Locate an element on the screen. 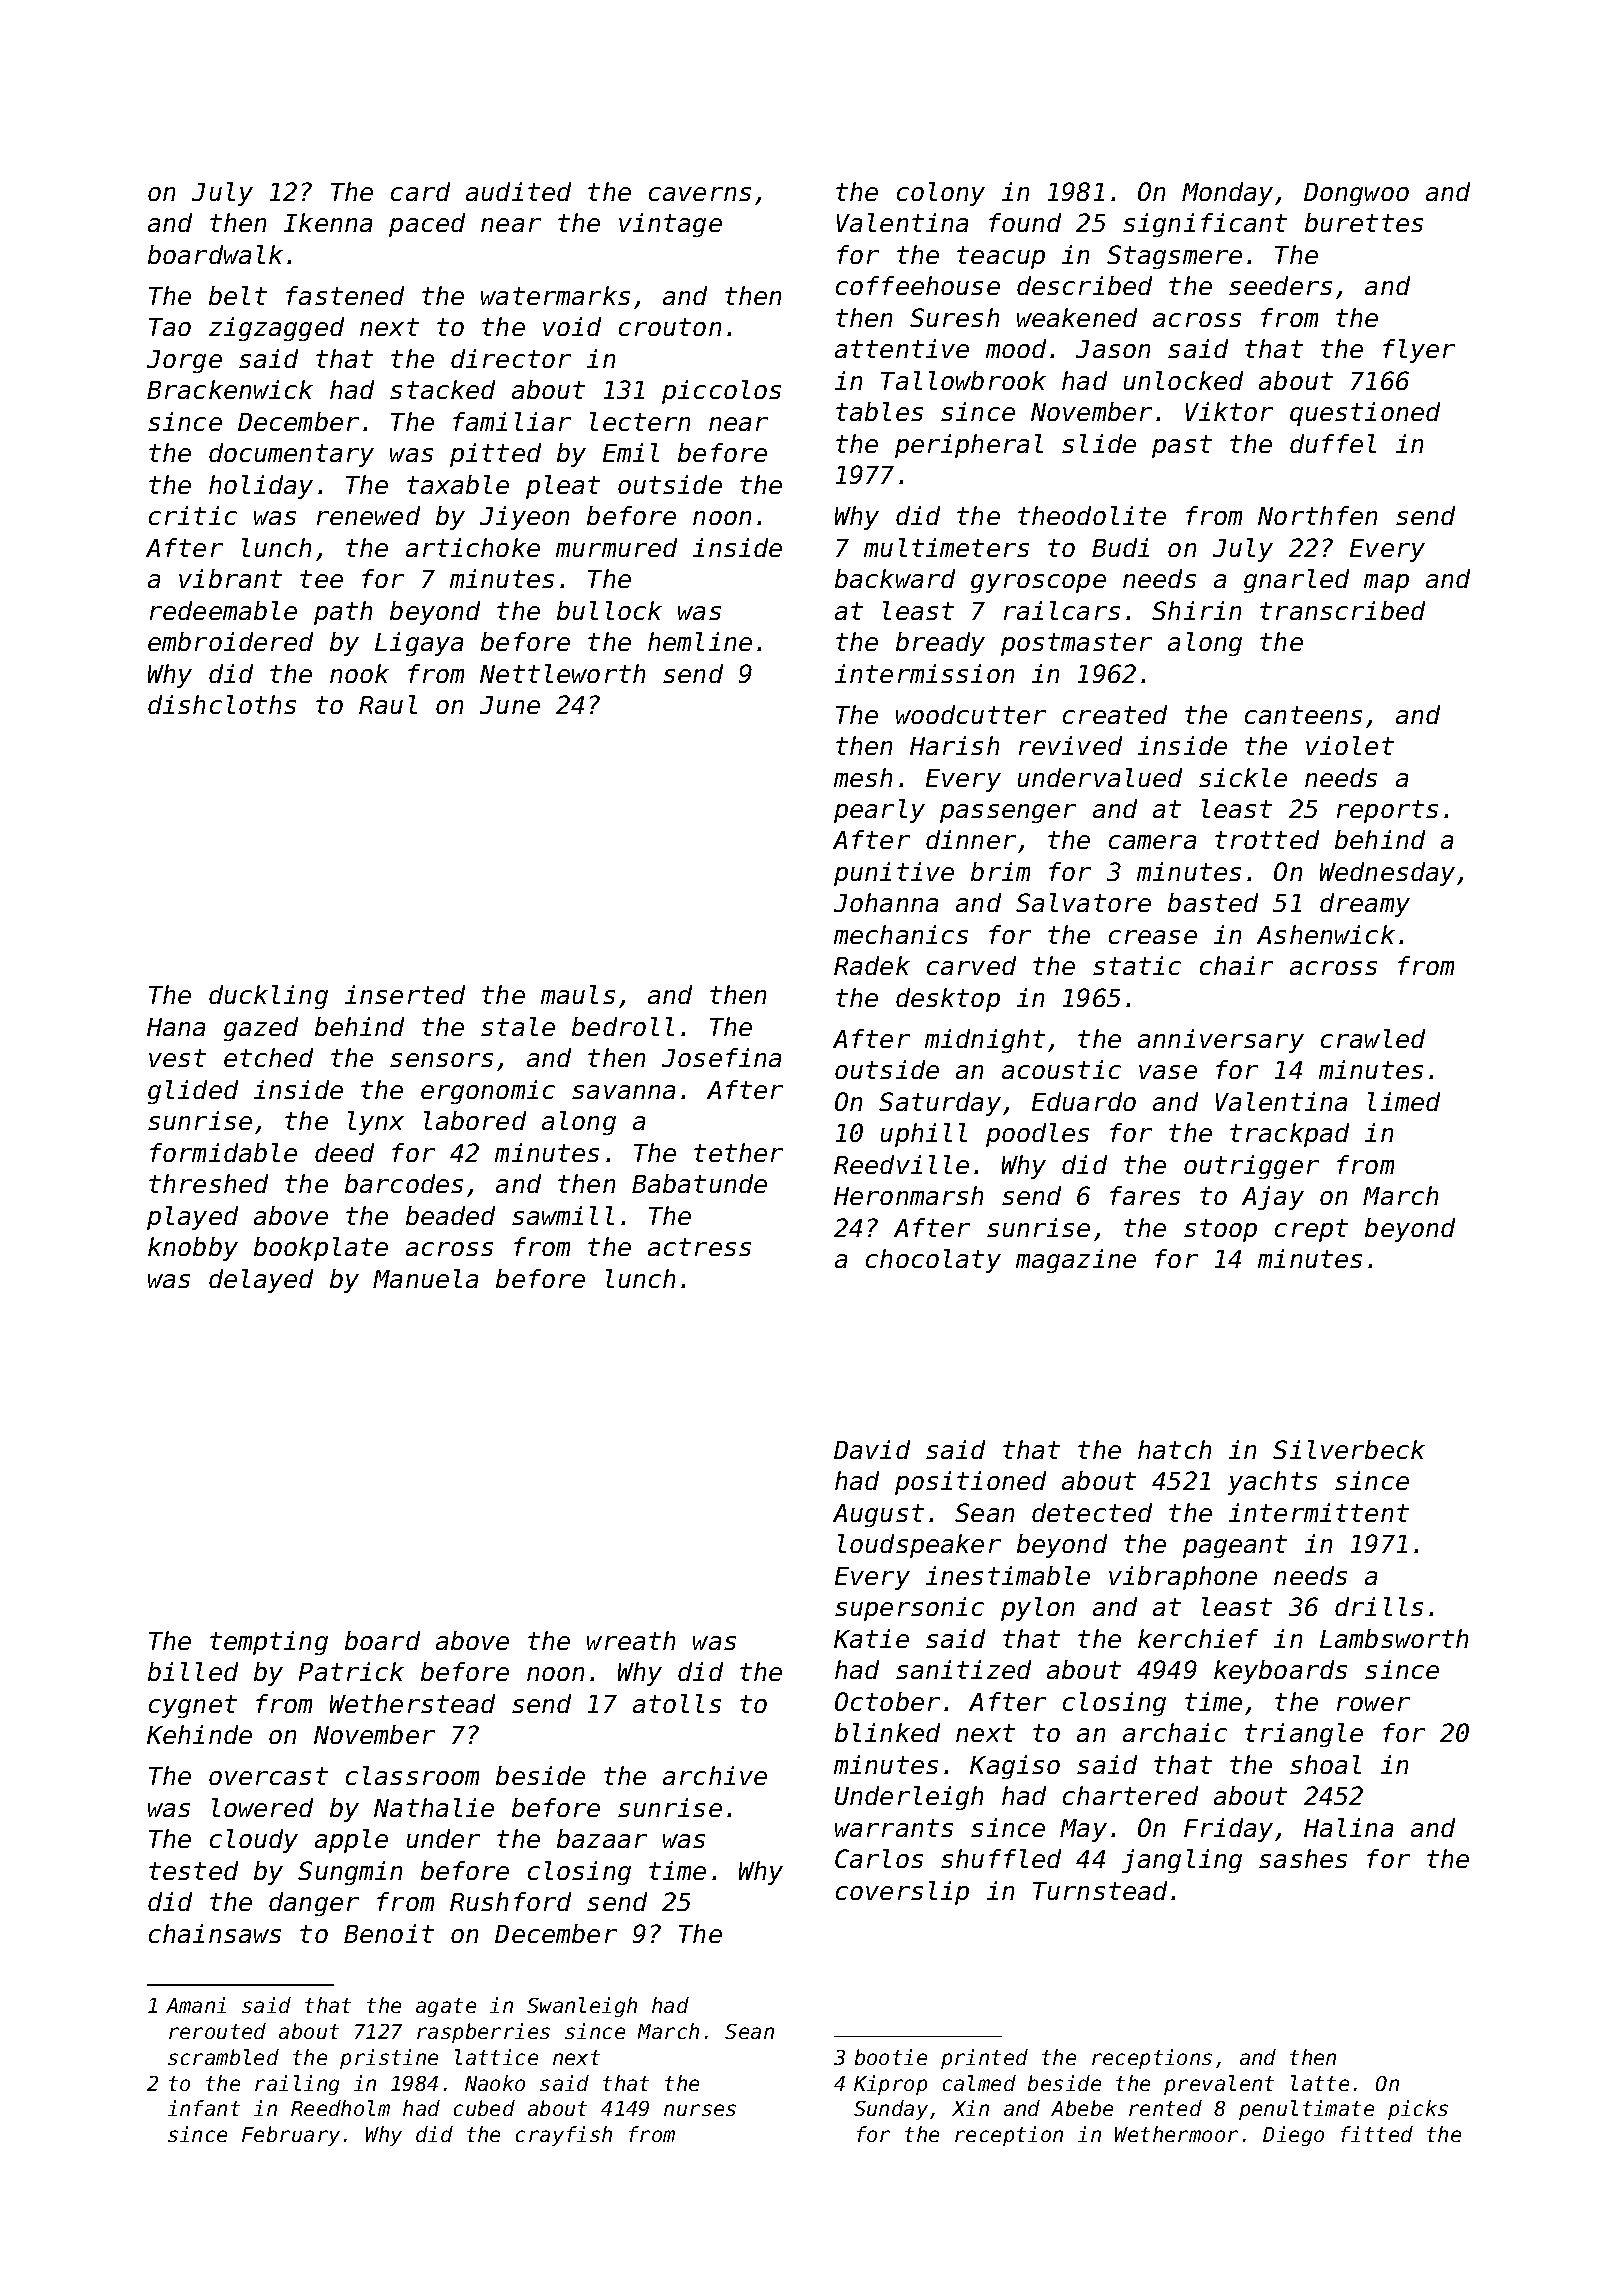 The width and height of the screenshot is (1620, 2292). dishcloths is located at coordinates (222, 704).
